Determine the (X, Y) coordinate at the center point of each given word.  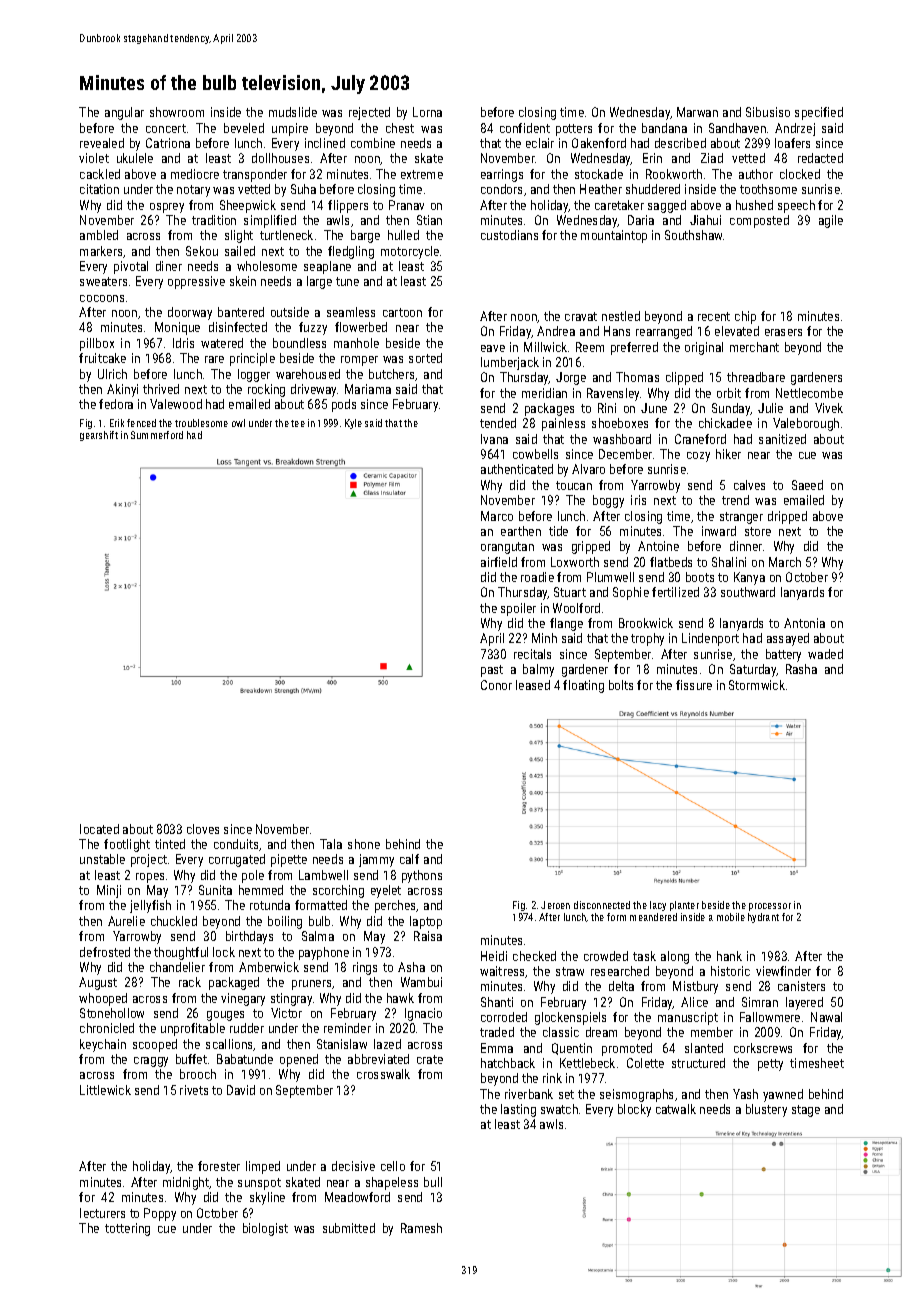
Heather (601, 189)
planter (684, 906)
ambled (99, 235)
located (99, 829)
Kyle (353, 424)
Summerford (157, 435)
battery (783, 655)
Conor (496, 685)
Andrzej (795, 129)
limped (263, 1167)
